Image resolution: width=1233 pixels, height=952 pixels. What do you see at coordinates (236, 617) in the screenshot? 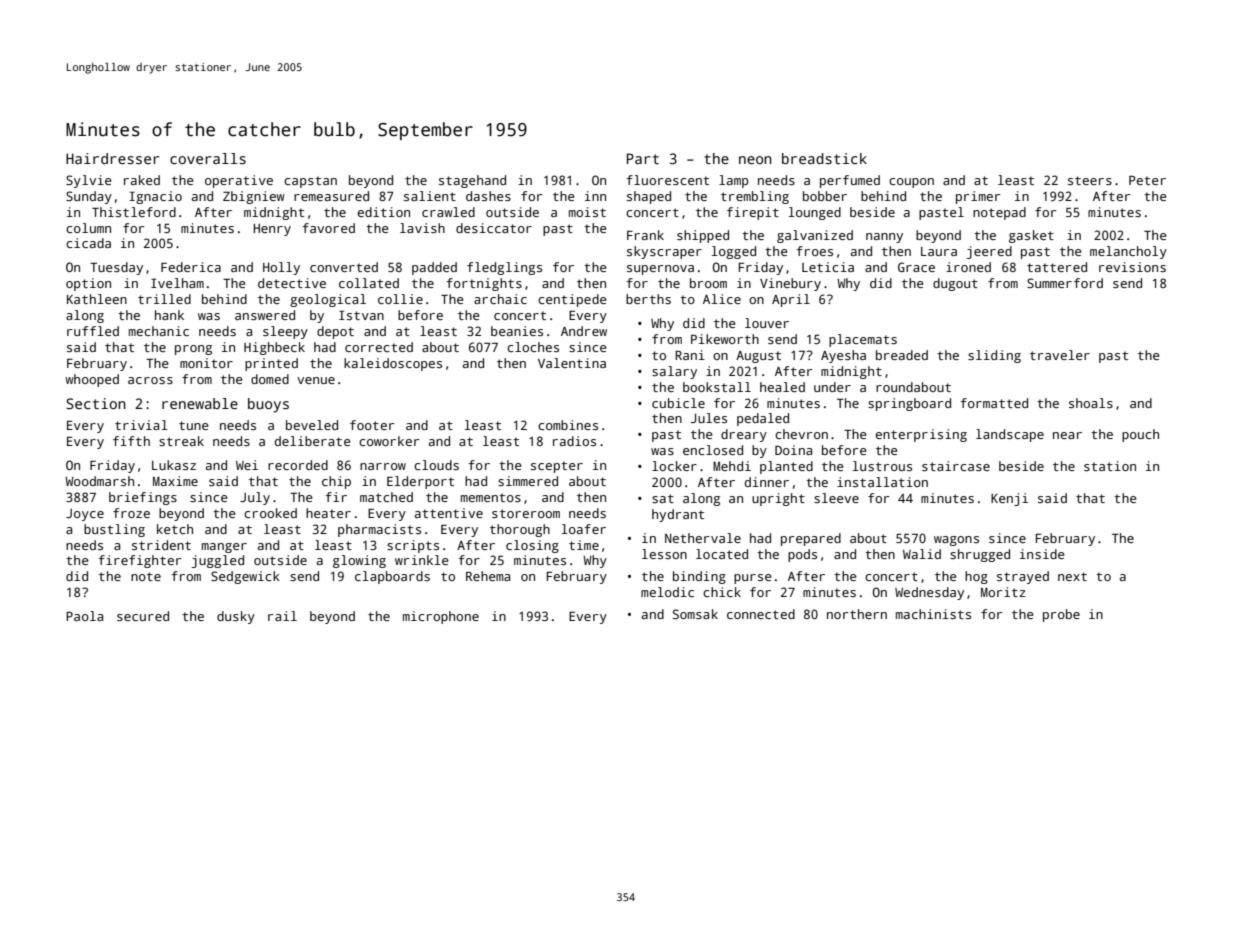
I see `dusky` at bounding box center [236, 617].
